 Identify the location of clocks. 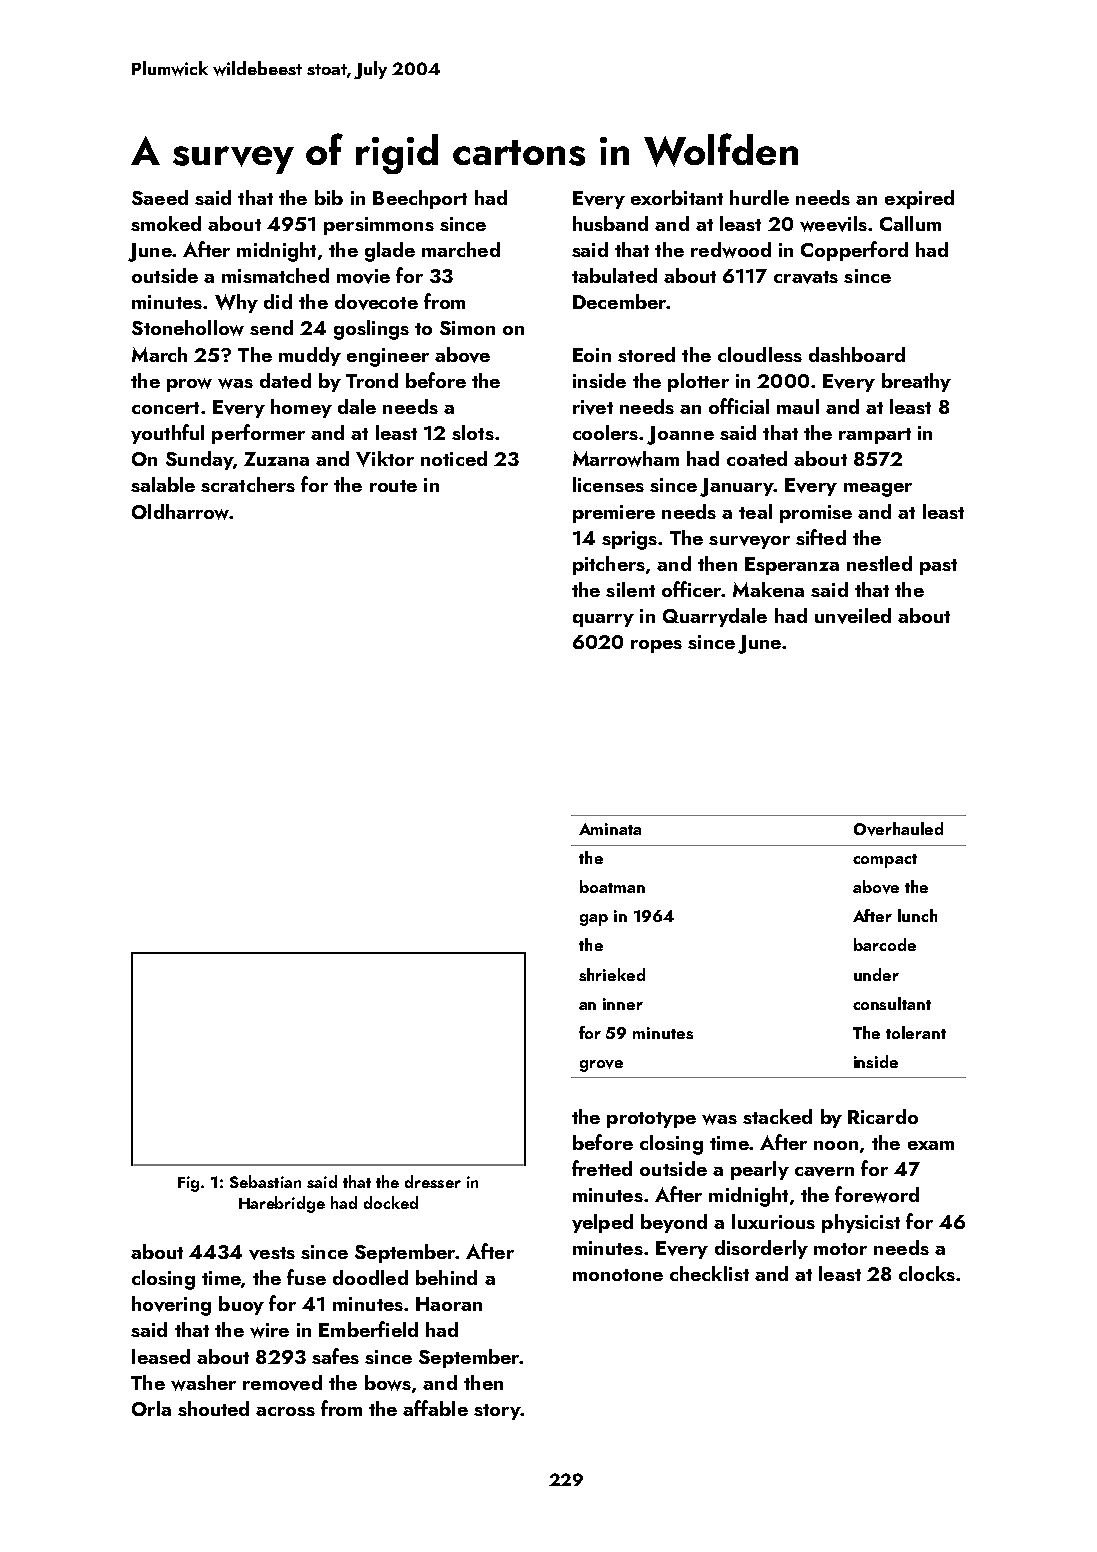
(927, 1273).
